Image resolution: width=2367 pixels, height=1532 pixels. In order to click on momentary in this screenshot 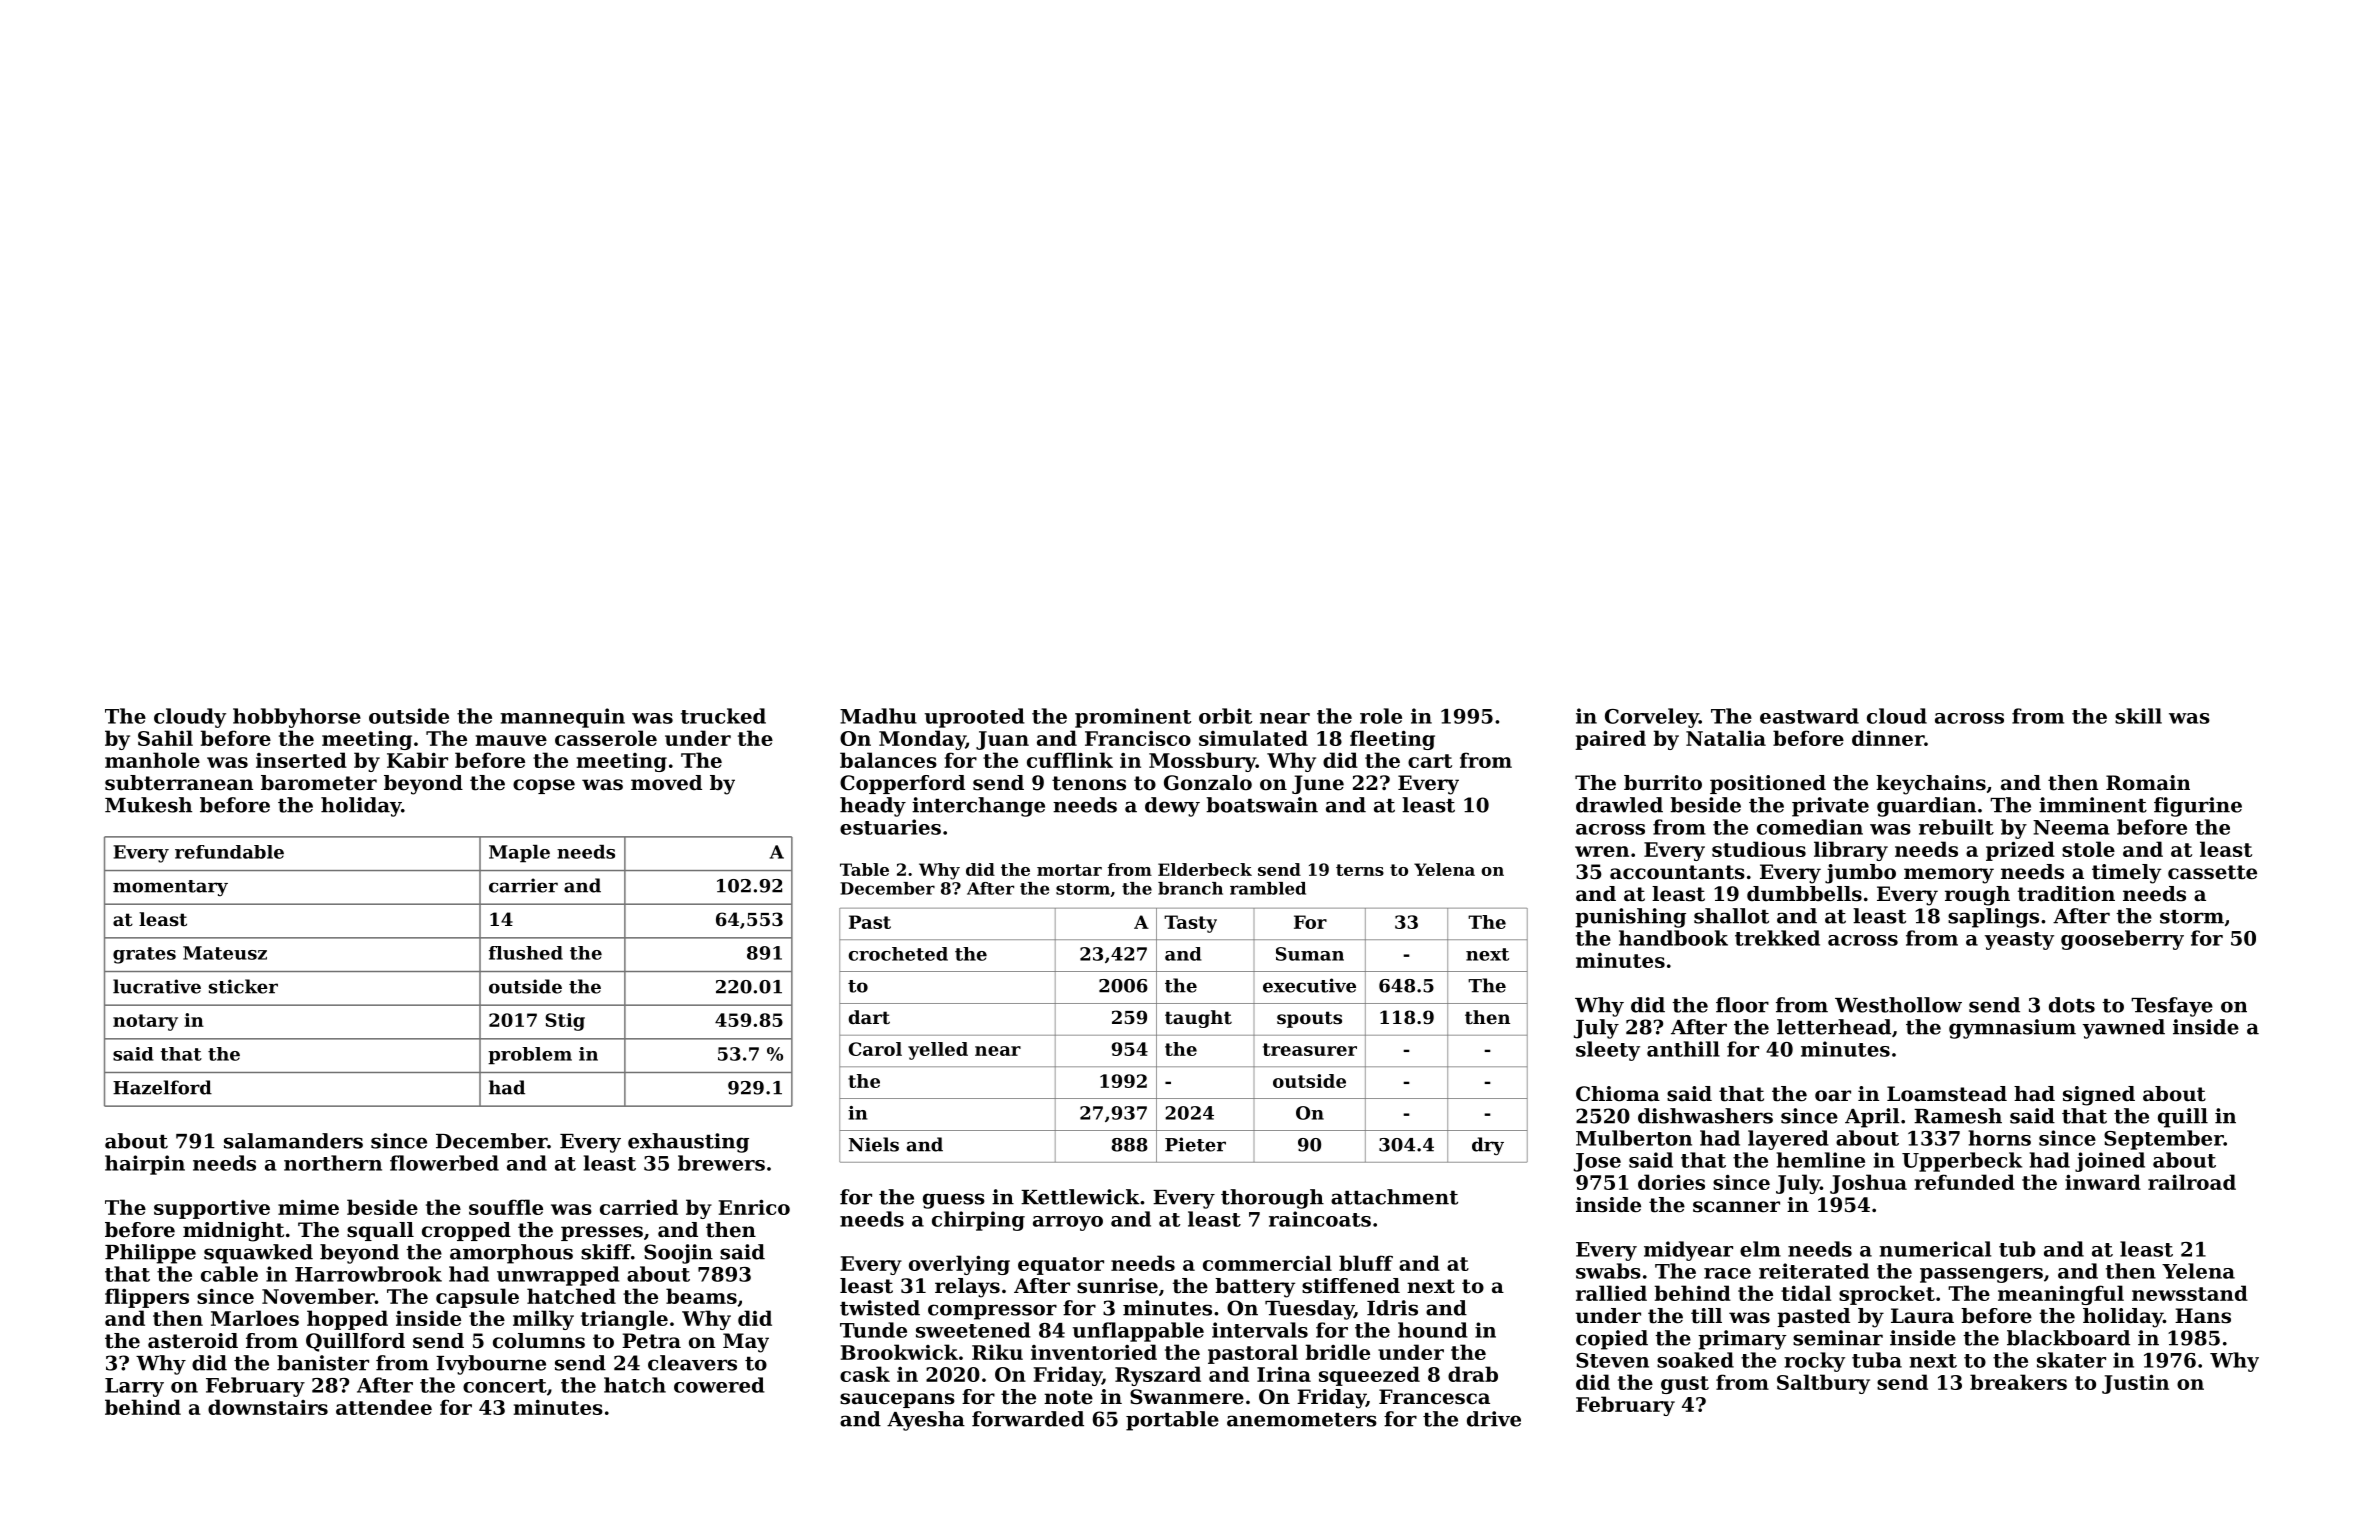, I will do `click(170, 888)`.
